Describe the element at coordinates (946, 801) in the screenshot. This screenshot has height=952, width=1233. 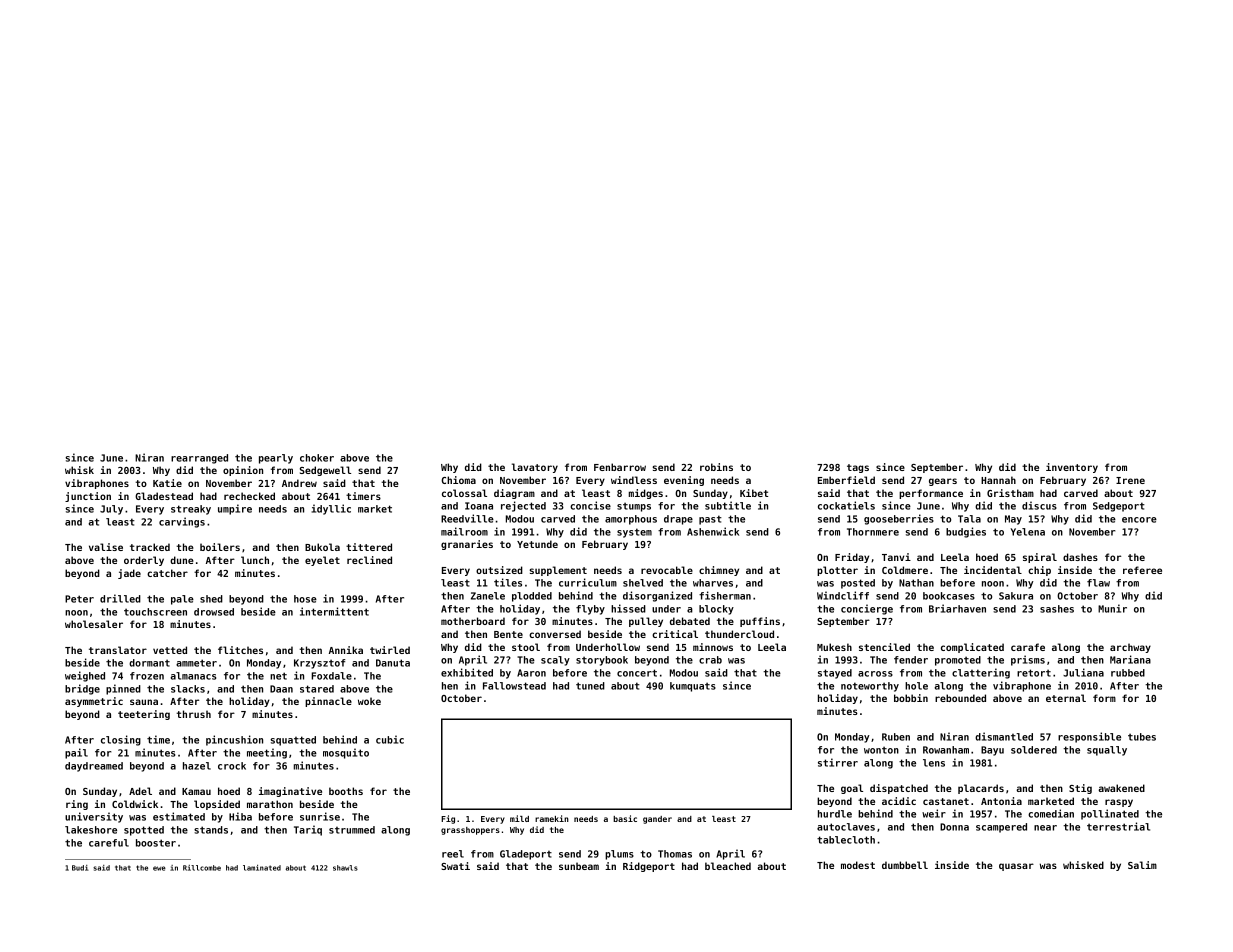
I see `castanet` at that location.
